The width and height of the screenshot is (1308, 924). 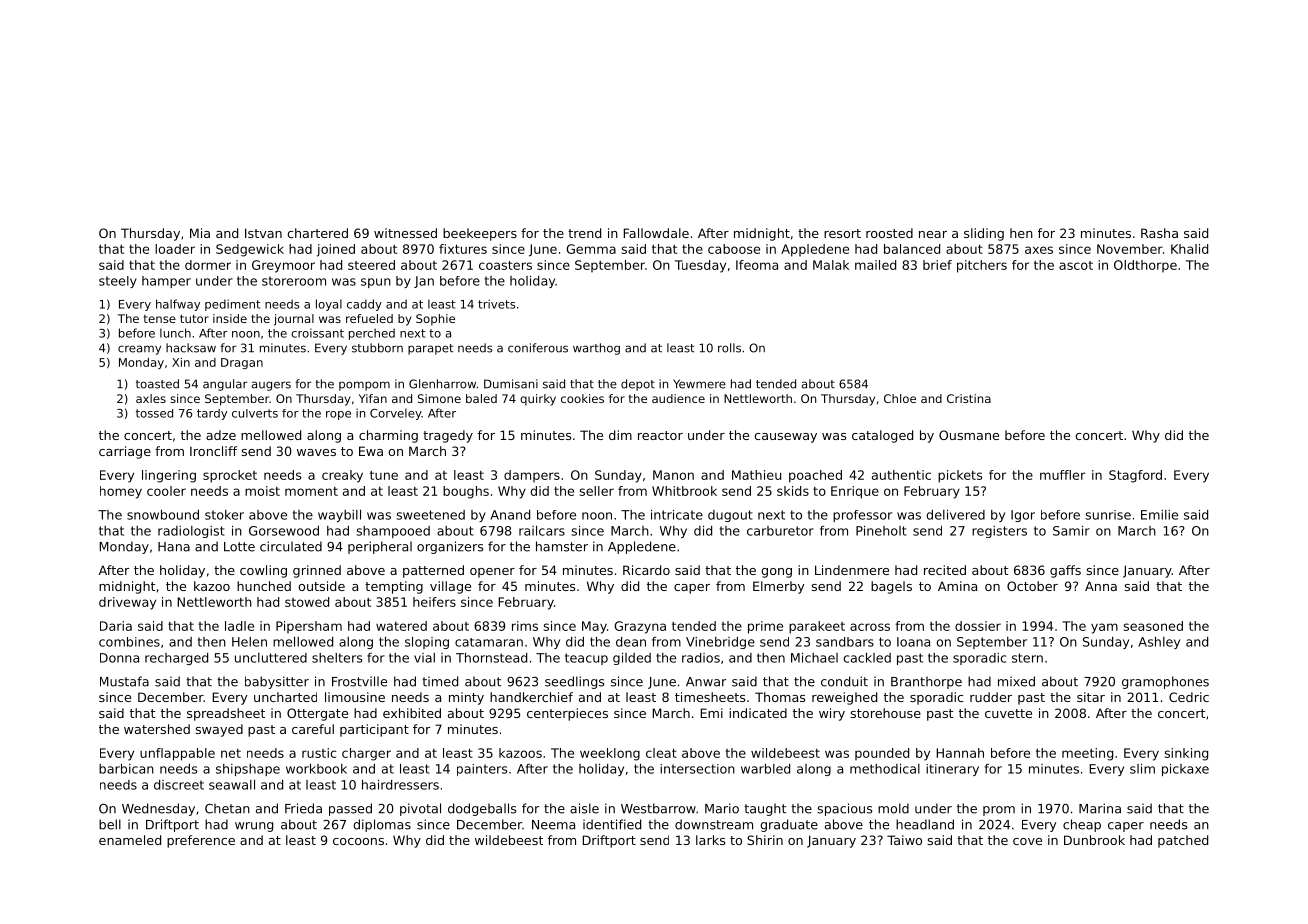 I want to click on Branthorpe, so click(x=926, y=682).
